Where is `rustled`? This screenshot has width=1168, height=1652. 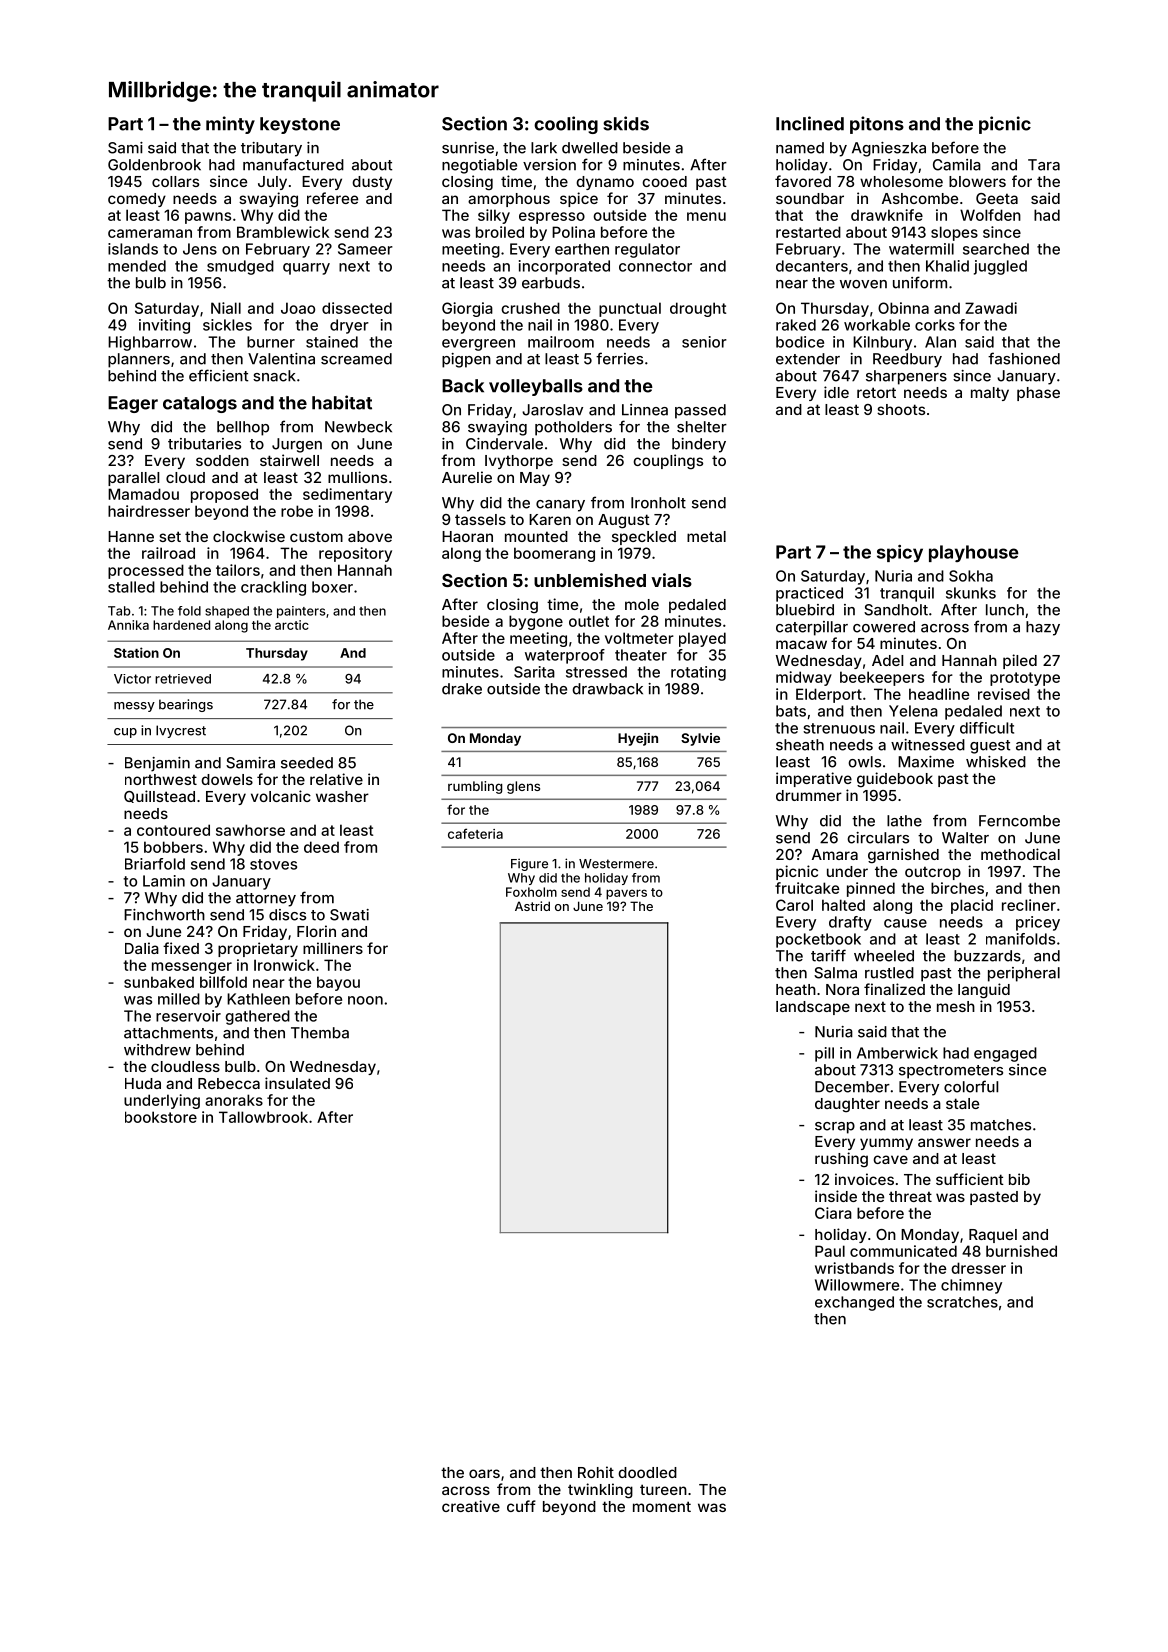
rustled is located at coordinates (889, 973).
